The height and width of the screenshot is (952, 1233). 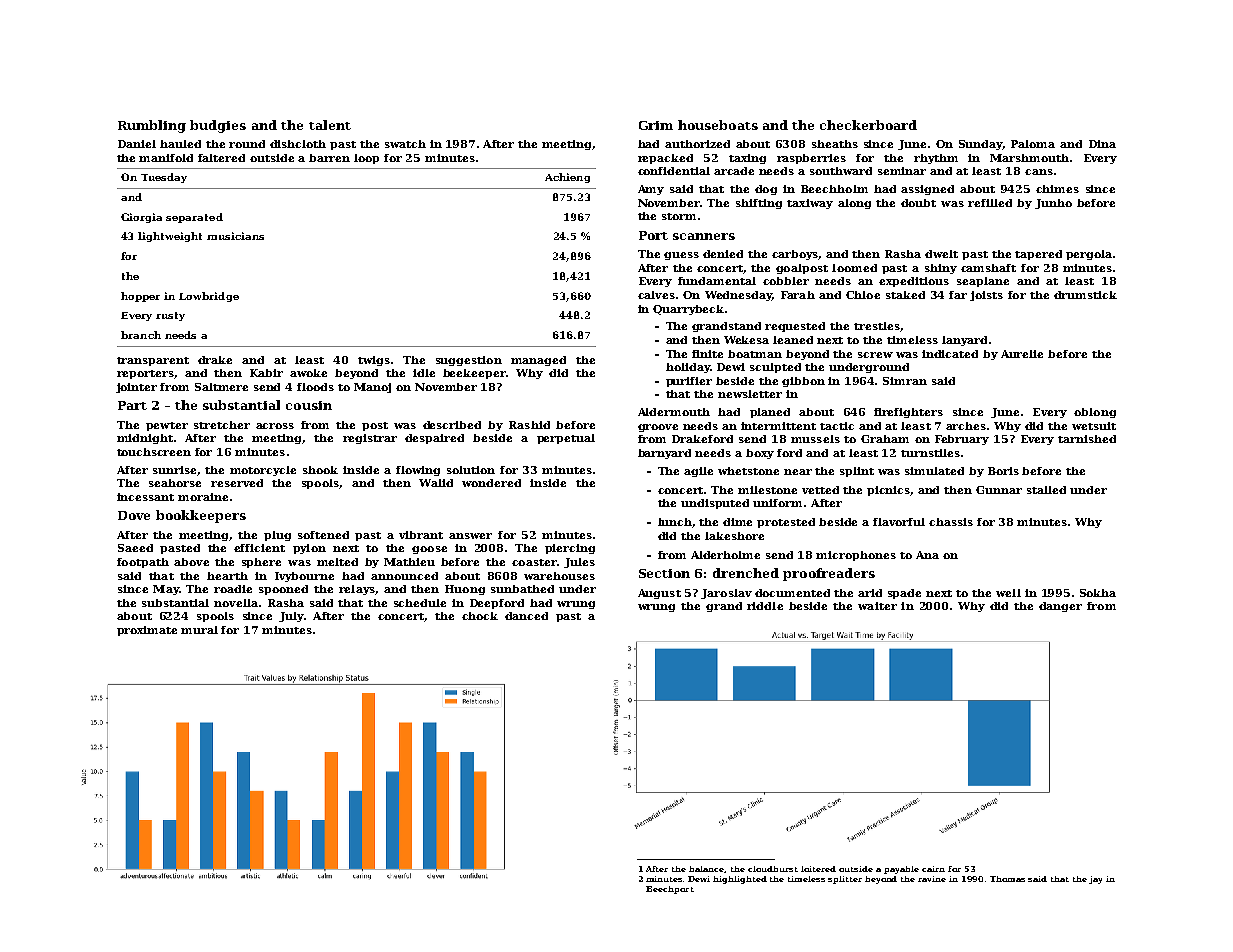 What do you see at coordinates (933, 869) in the screenshot?
I see `cairn` at bounding box center [933, 869].
